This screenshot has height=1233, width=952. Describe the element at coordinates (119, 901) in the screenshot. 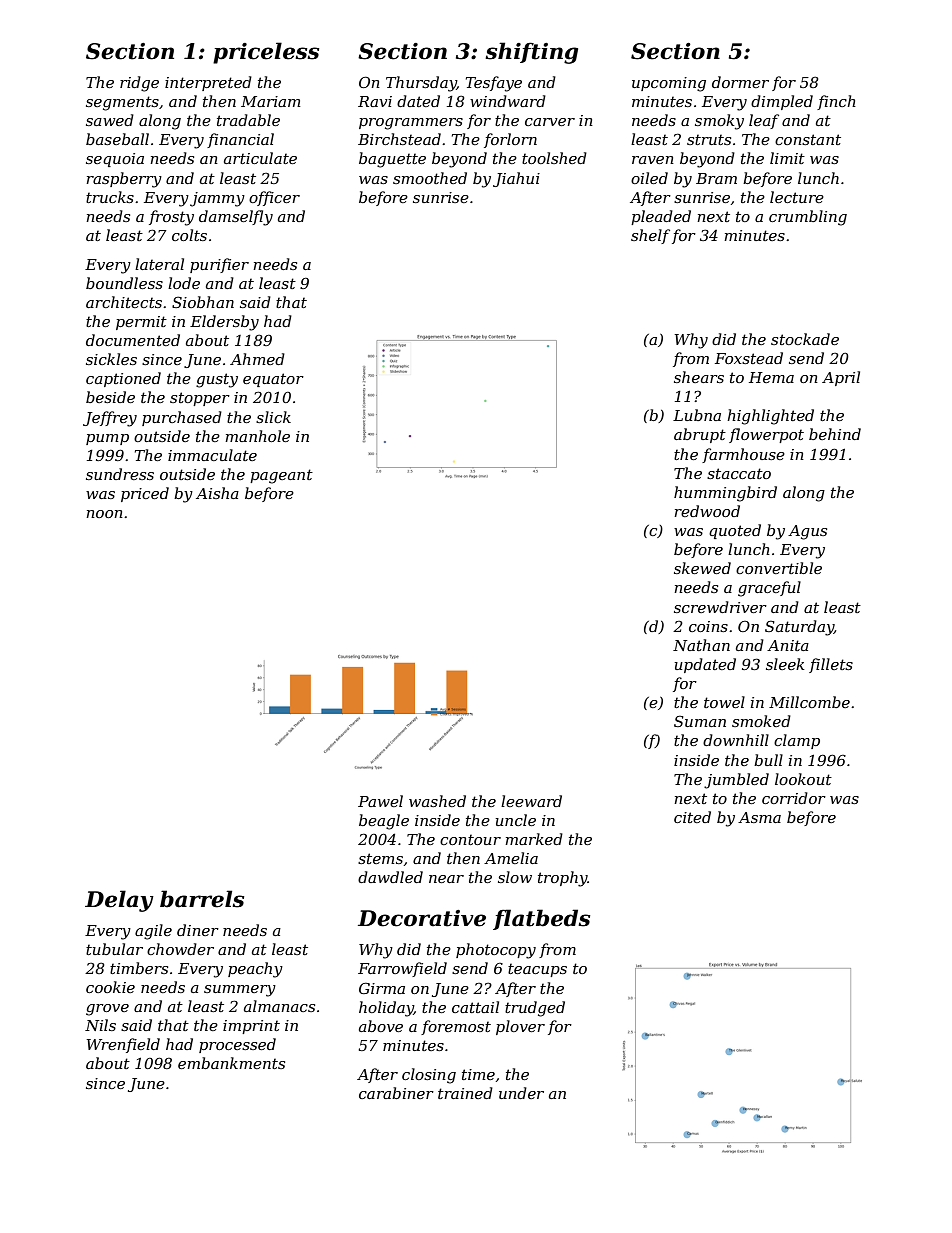

I see `Delay` at that location.
